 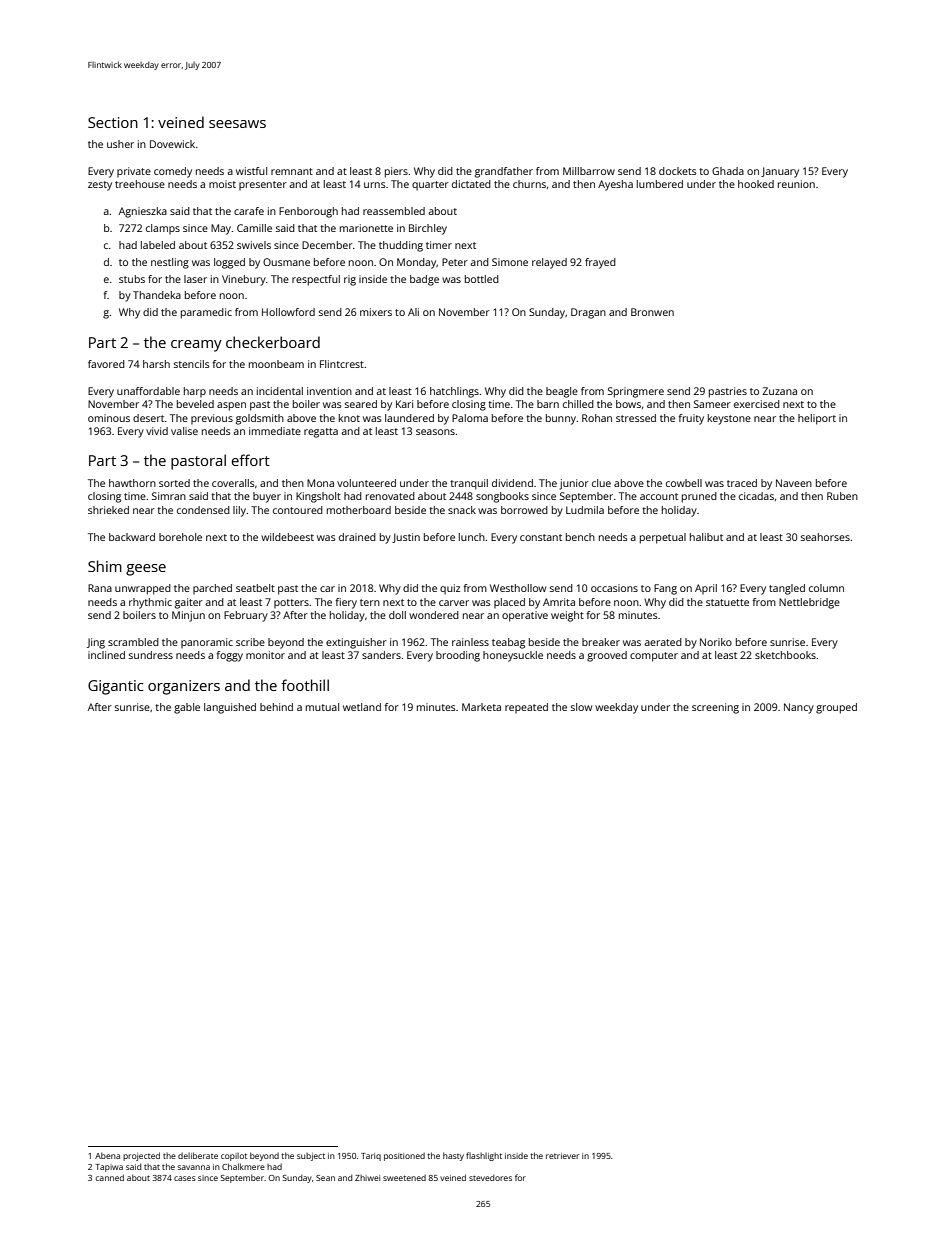 I want to click on screening, so click(x=715, y=708).
